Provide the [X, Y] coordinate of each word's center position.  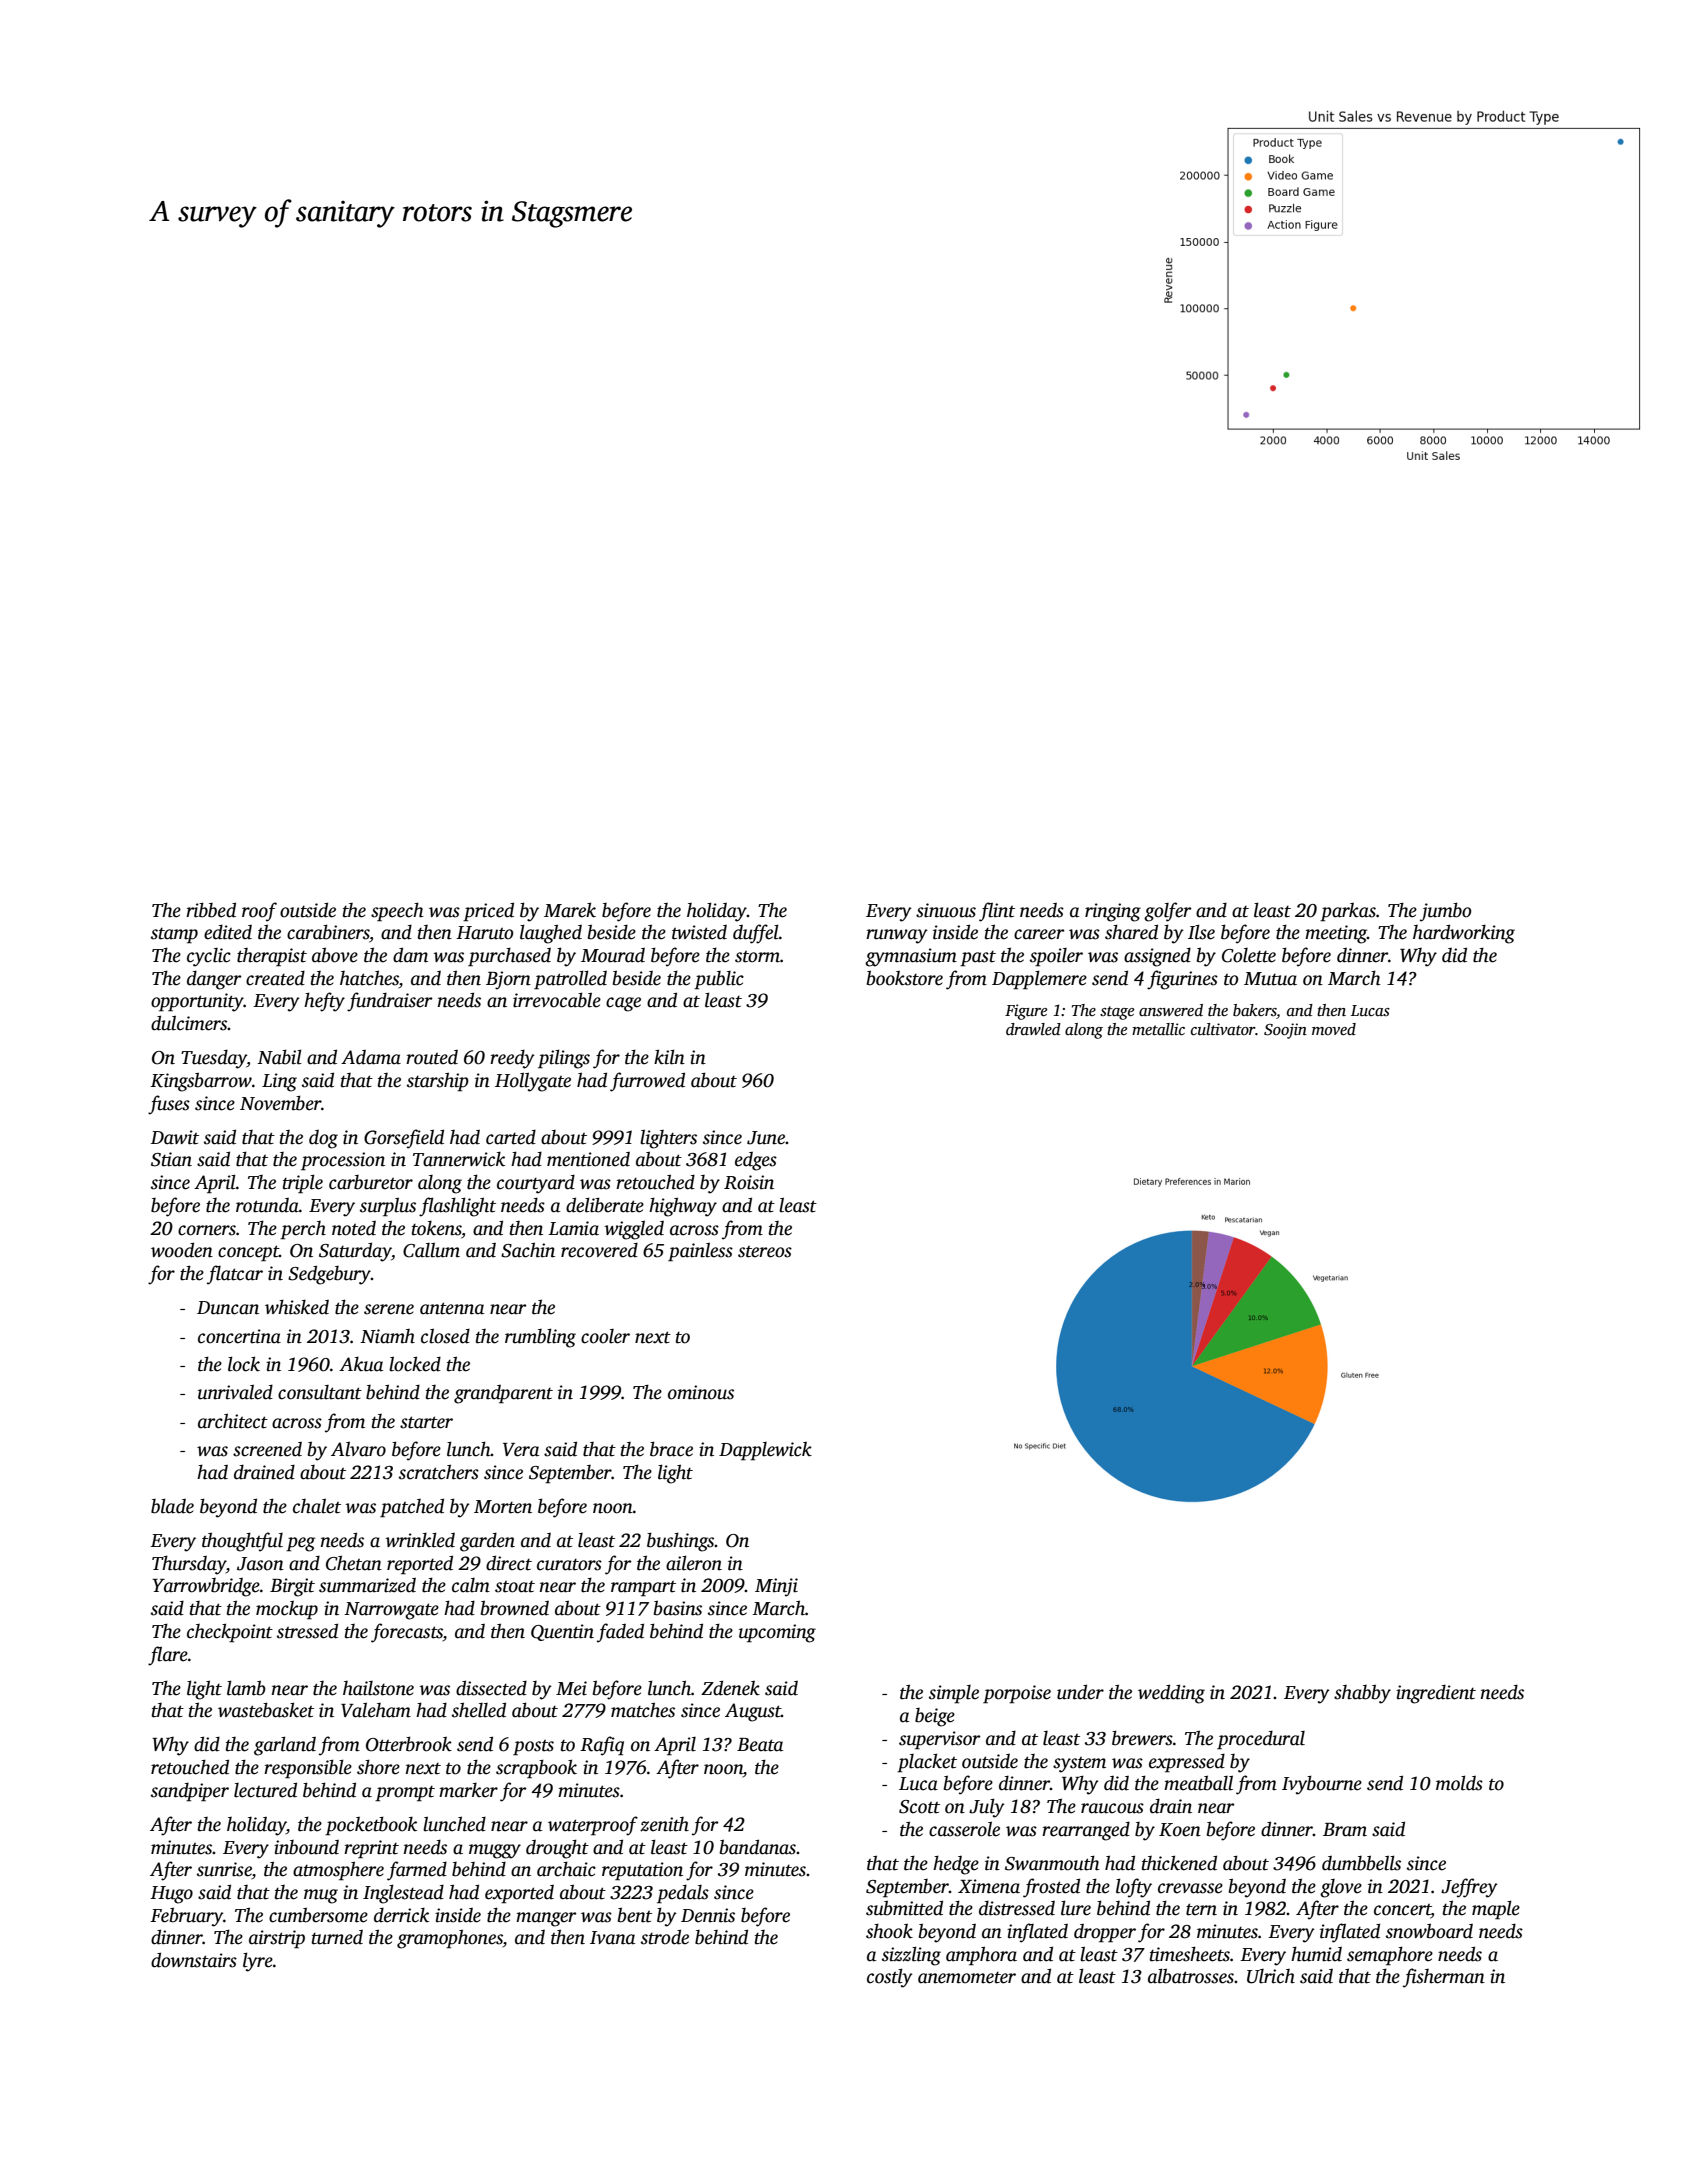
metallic [1158, 1029]
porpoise [1017, 1694]
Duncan [228, 1308]
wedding [1171, 1694]
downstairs [194, 1960]
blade [172, 1506]
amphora [981, 1956]
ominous [701, 1392]
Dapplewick [765, 1451]
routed [432, 1057]
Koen [1180, 1830]
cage [623, 1004]
